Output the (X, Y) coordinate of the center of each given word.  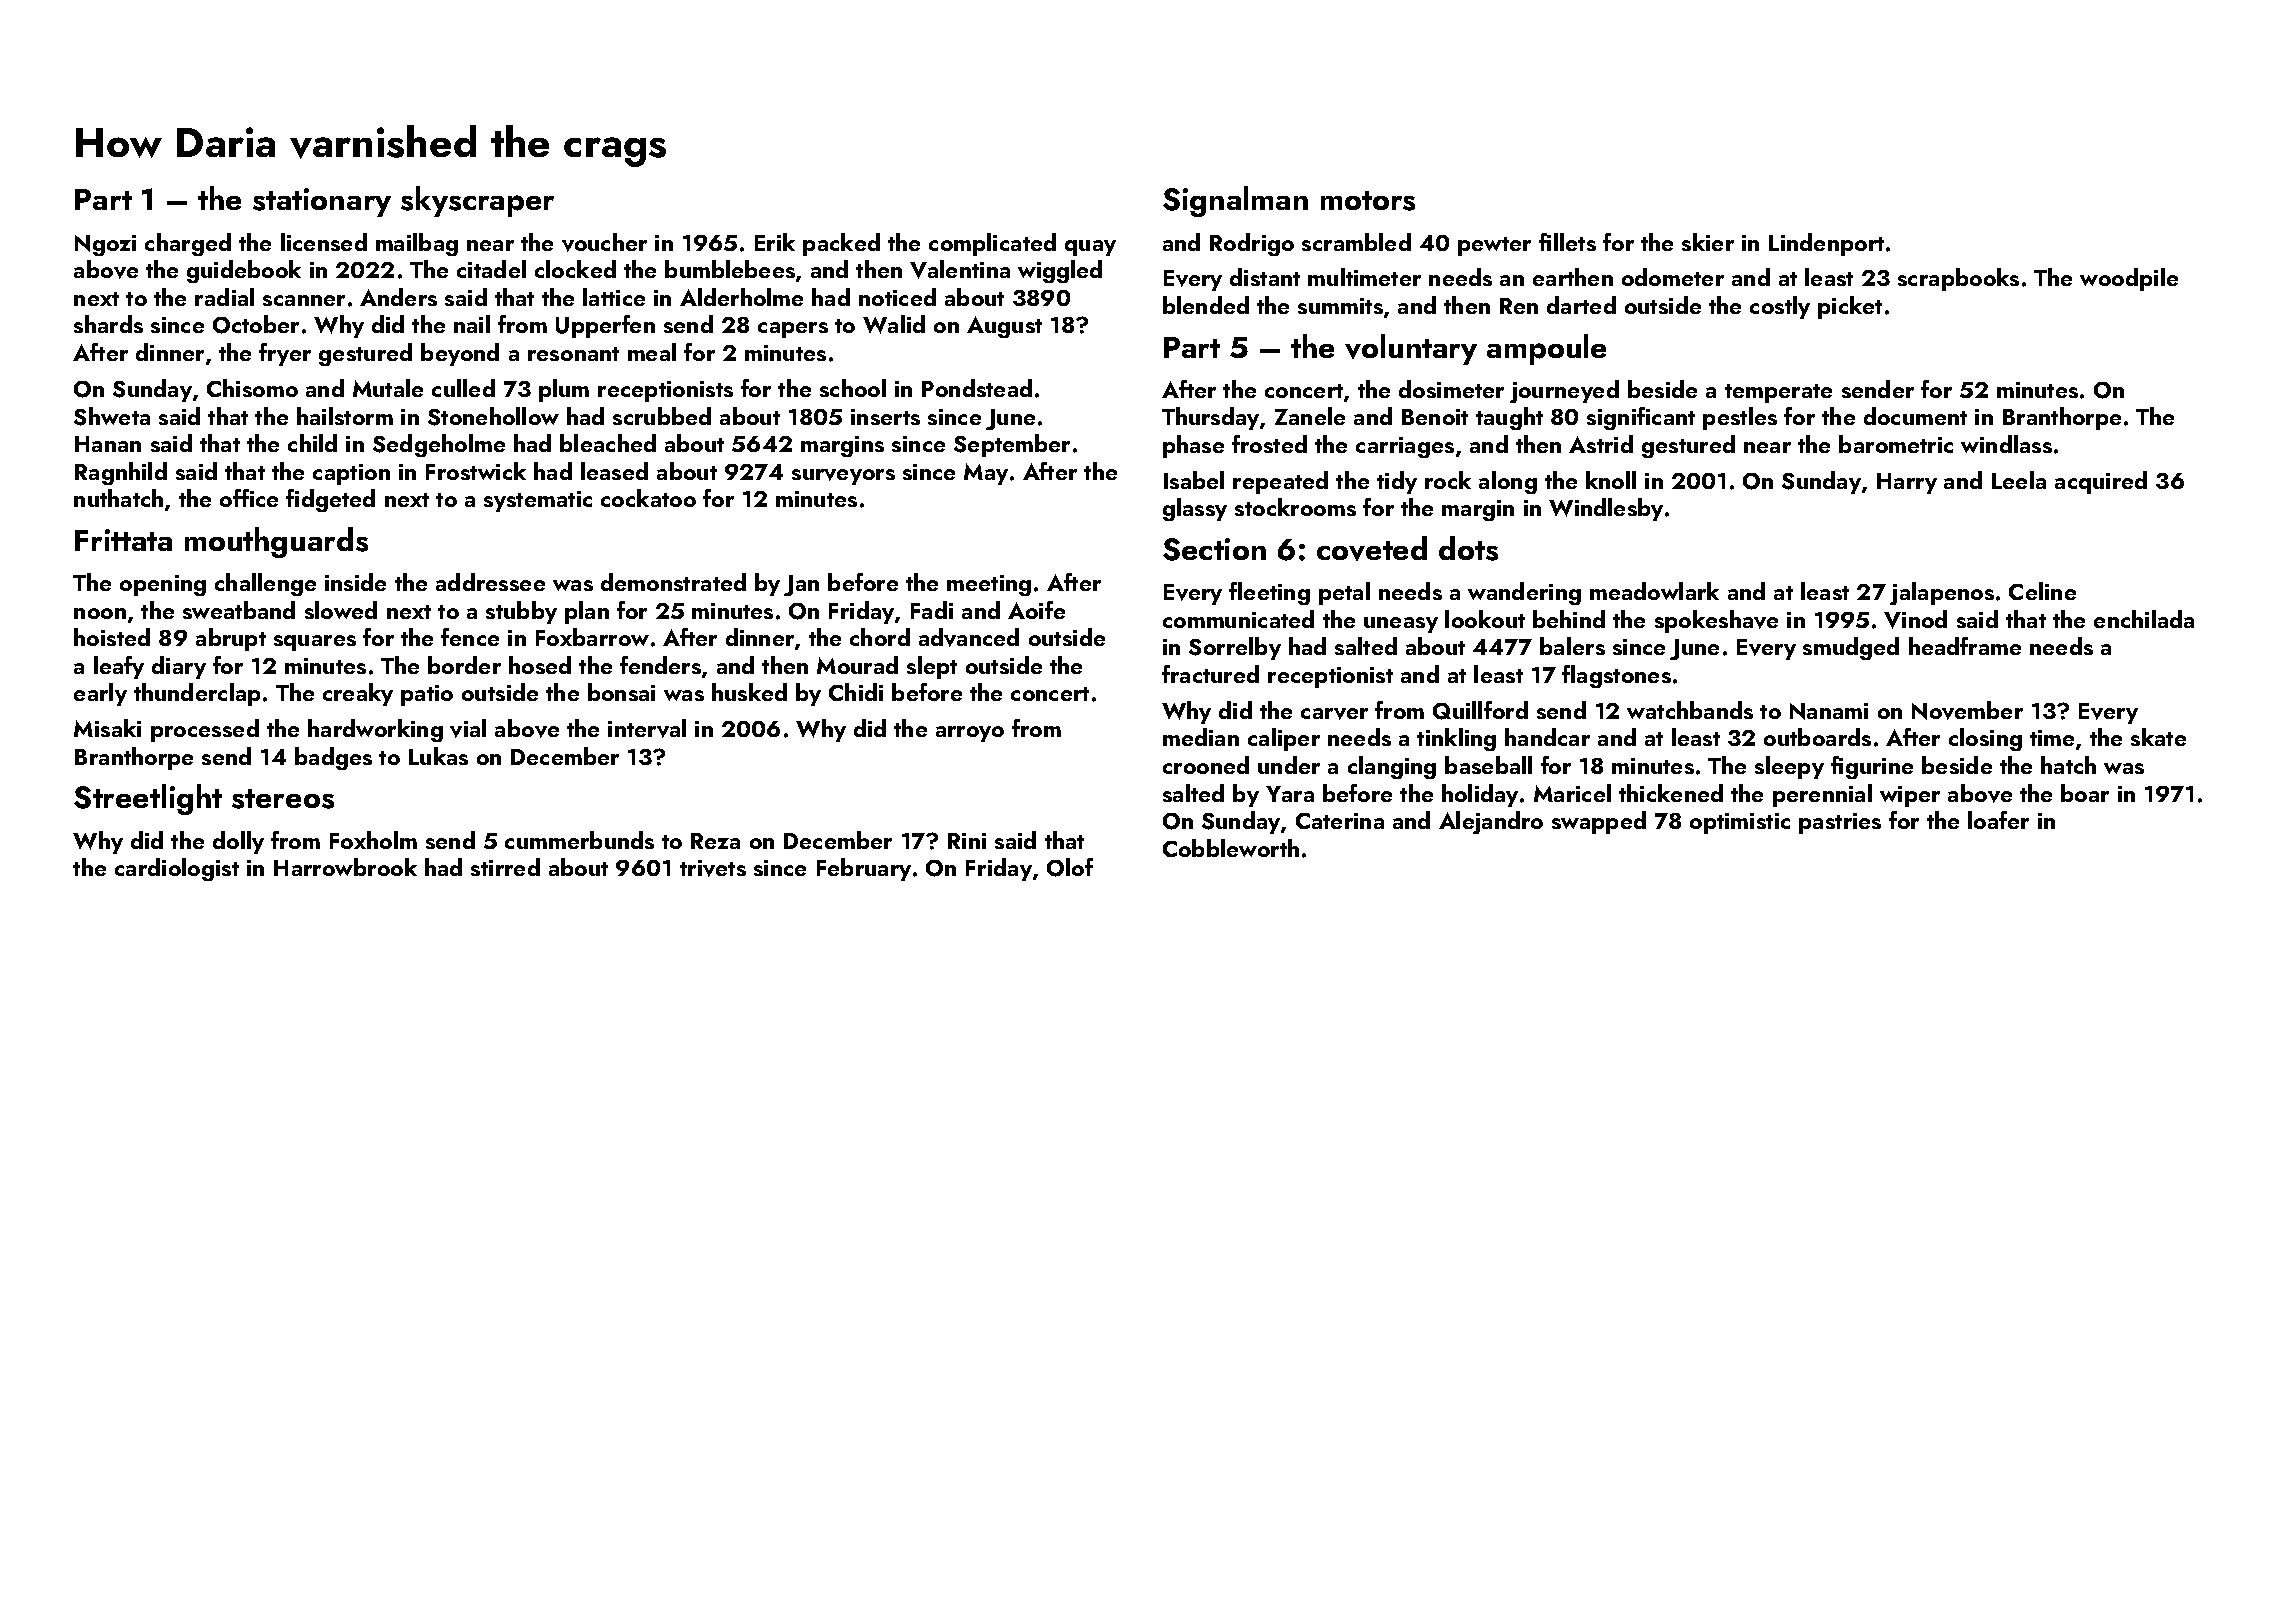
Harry (1907, 483)
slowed (341, 610)
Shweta (112, 416)
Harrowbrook (345, 867)
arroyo (970, 734)
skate (2158, 737)
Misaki (107, 728)
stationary (322, 202)
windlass (2006, 444)
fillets (1567, 242)
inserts (885, 417)
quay (1090, 248)
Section (1214, 549)
